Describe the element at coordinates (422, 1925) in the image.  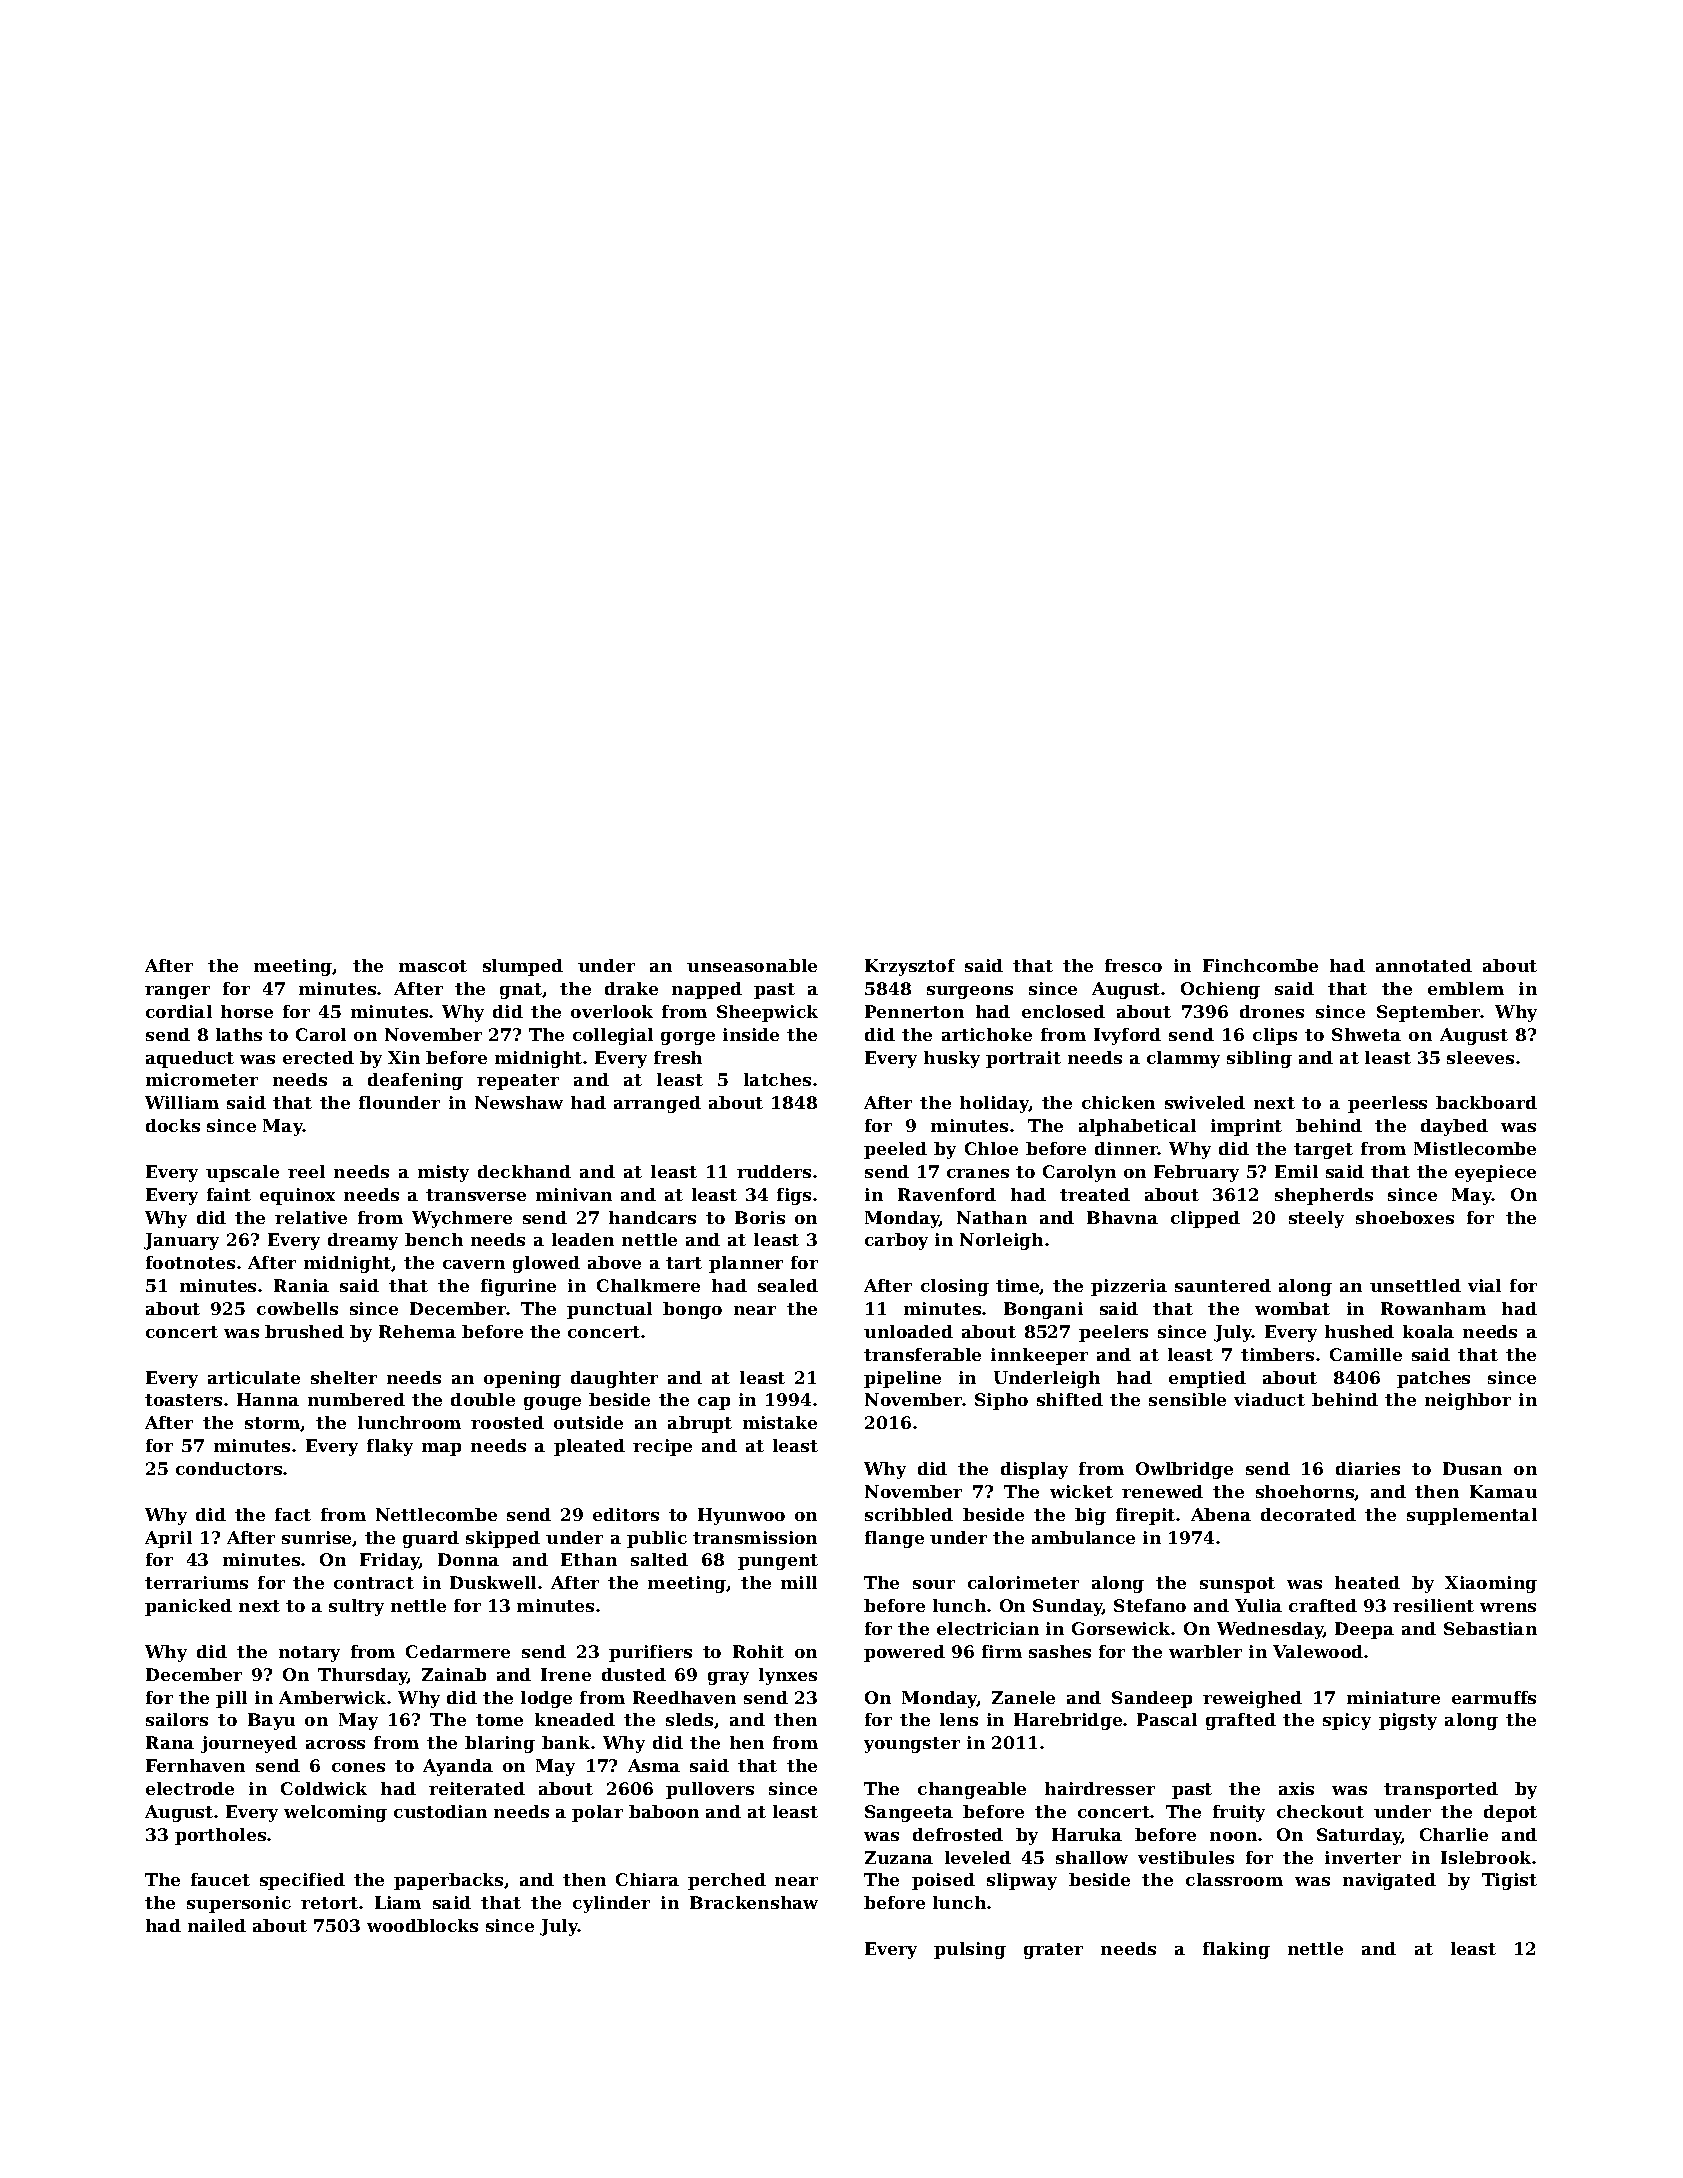
I see `woodblocks` at that location.
